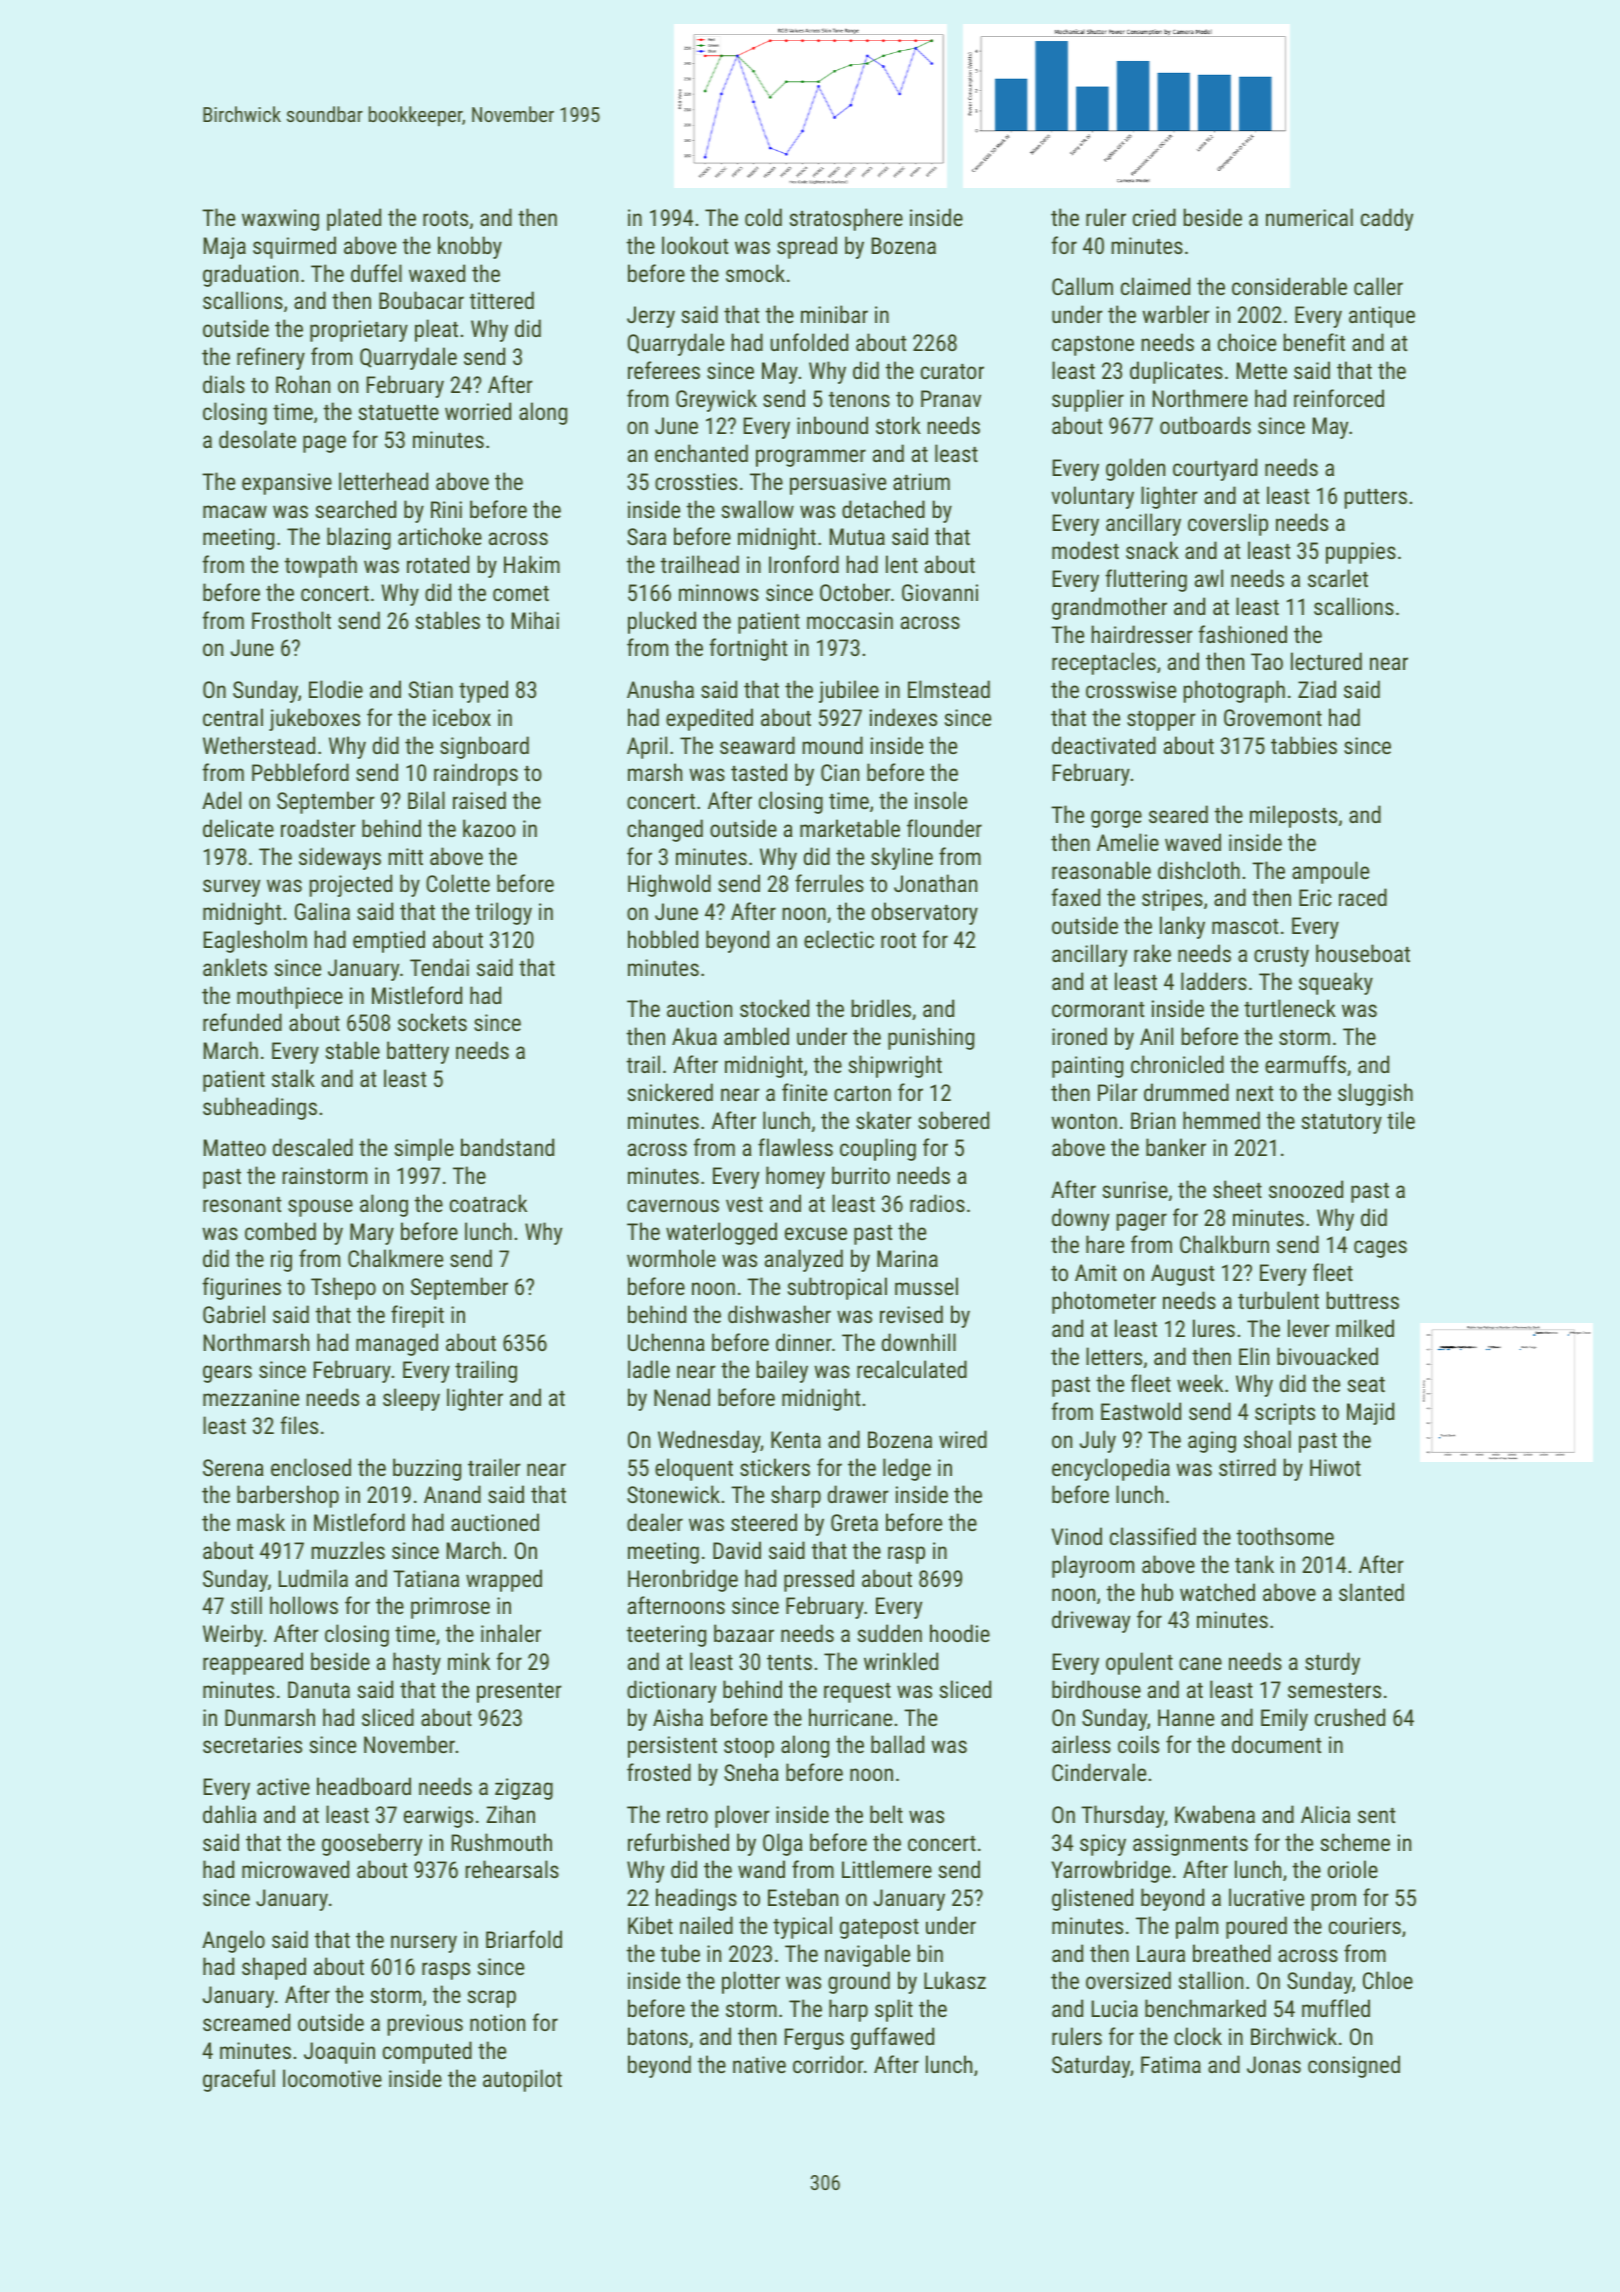 The height and width of the page is (2292, 1620). I want to click on sunrise, so click(1135, 1189).
